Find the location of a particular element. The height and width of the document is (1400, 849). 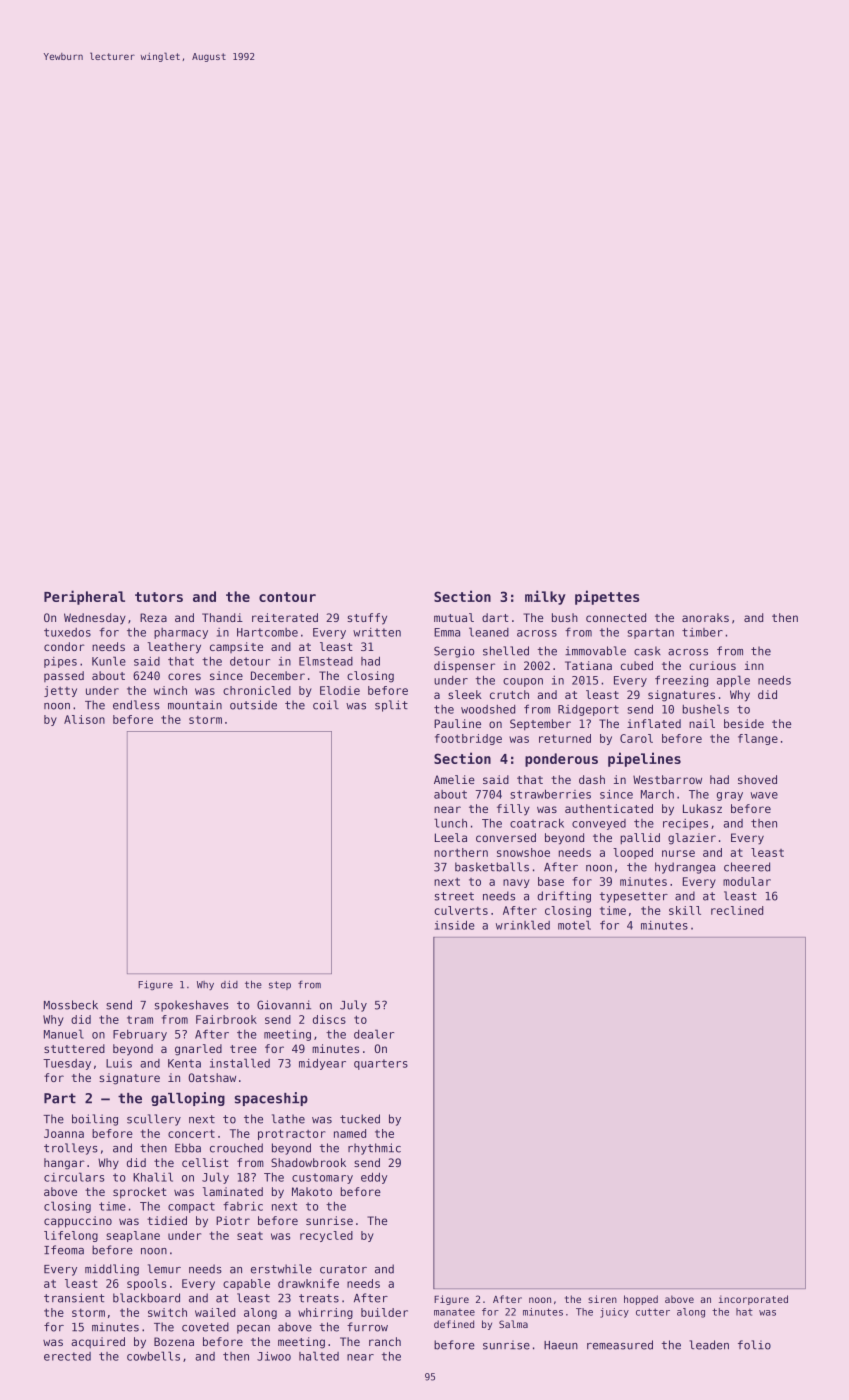

spokeshaves is located at coordinates (192, 1006).
